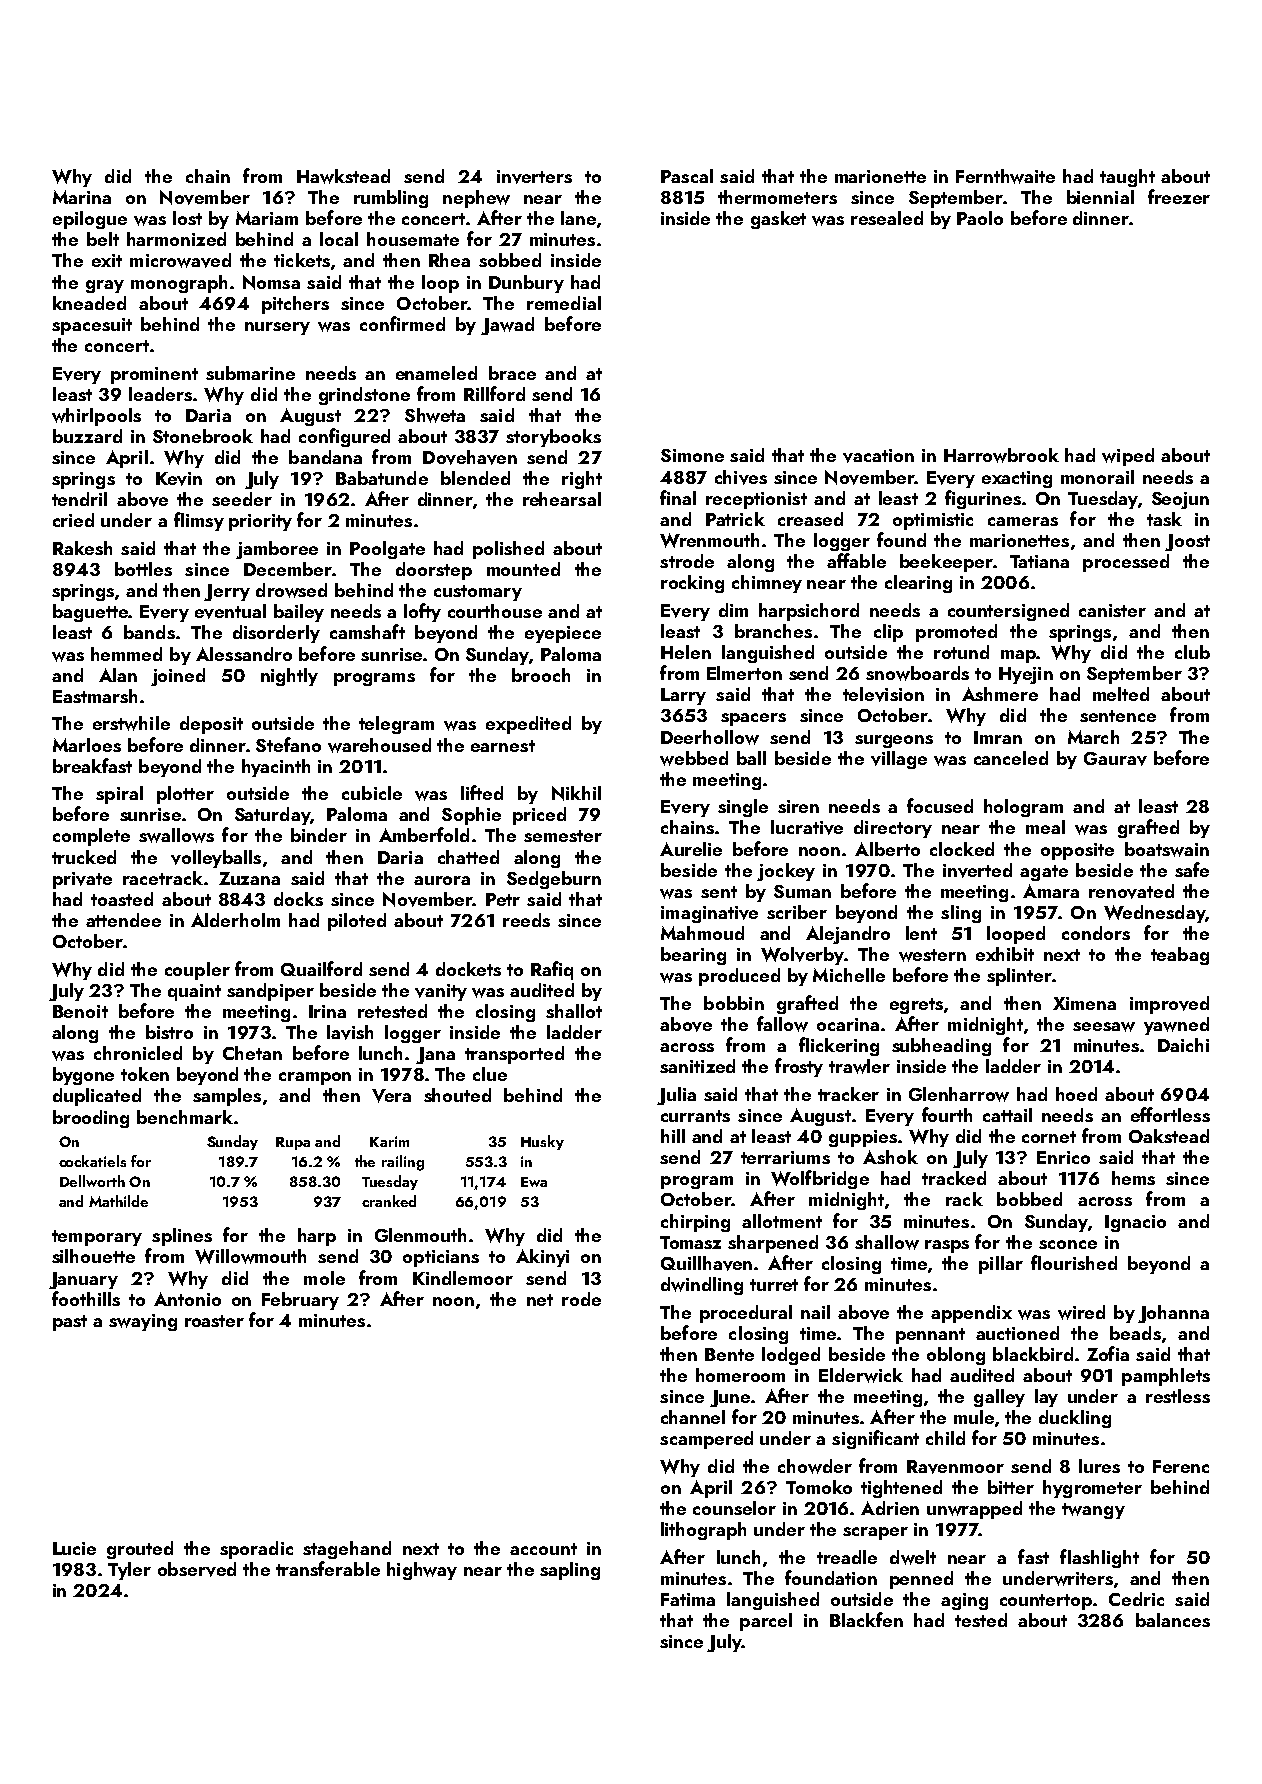 The height and width of the document is (1784, 1262). I want to click on taught, so click(1127, 178).
